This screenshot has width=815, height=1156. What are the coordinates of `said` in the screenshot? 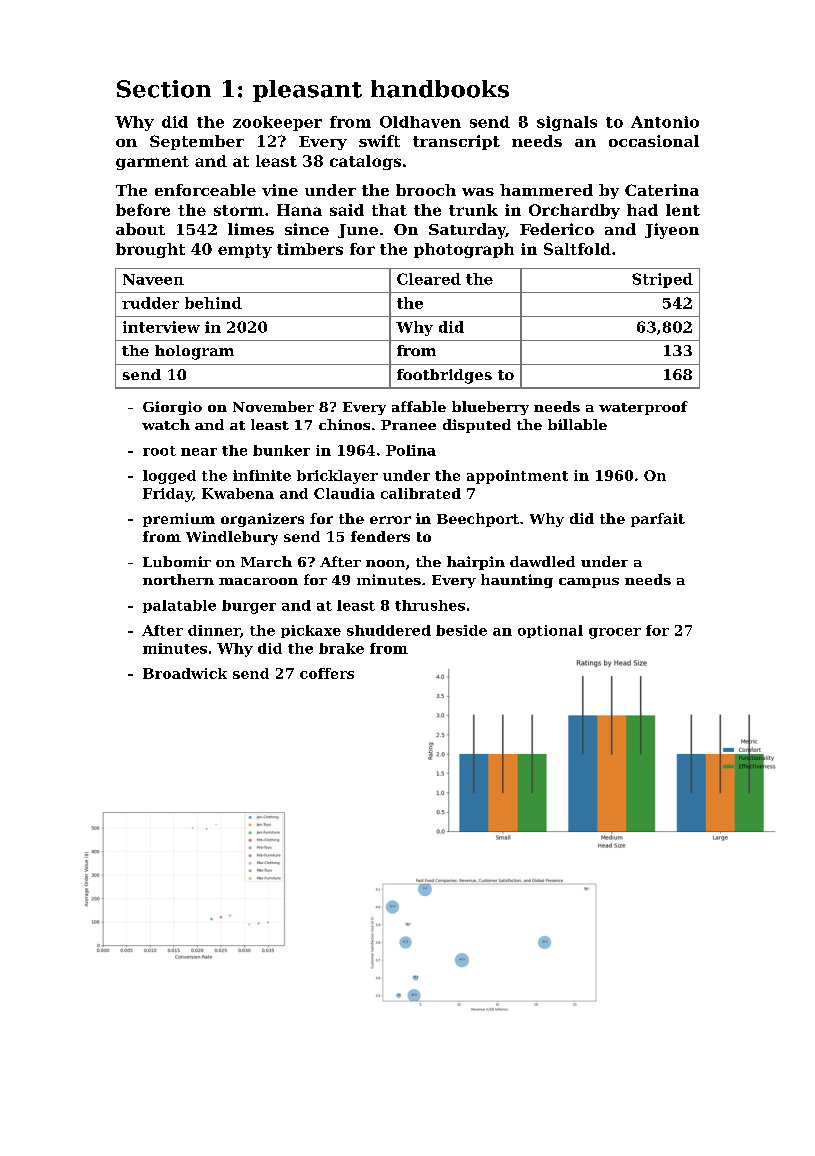 It's located at (347, 210).
